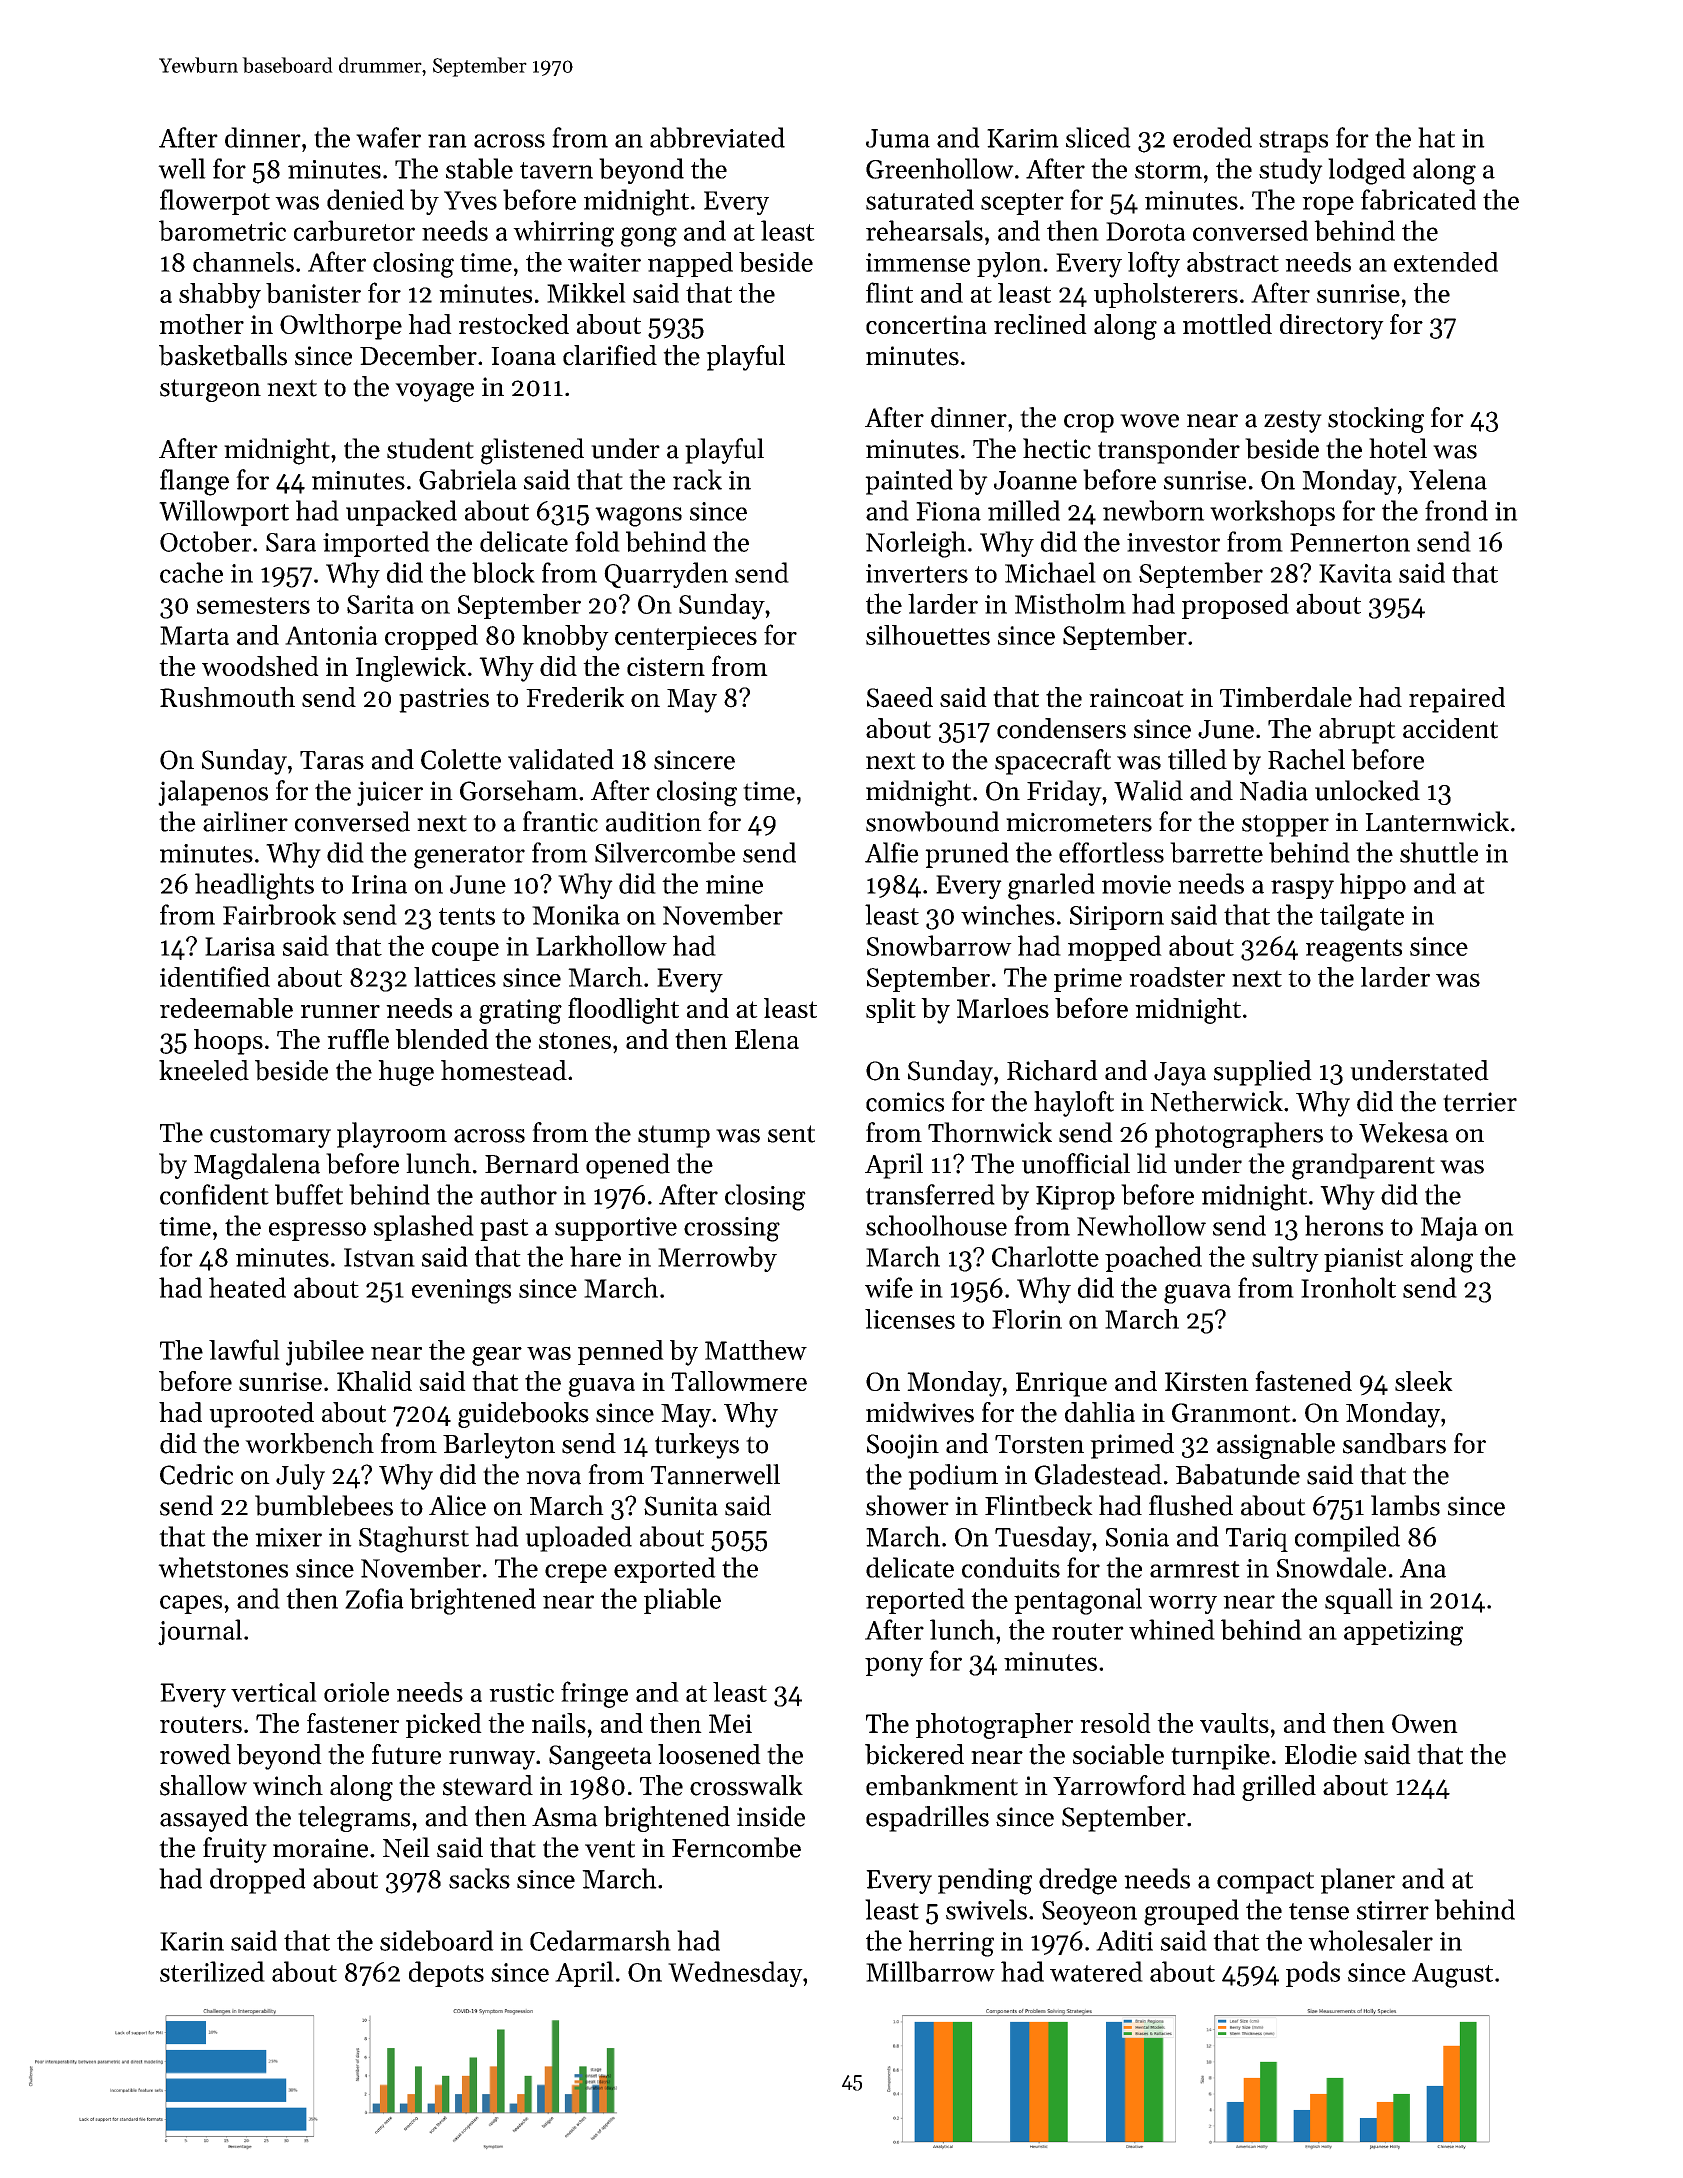  I want to click on watered, so click(1096, 1971).
